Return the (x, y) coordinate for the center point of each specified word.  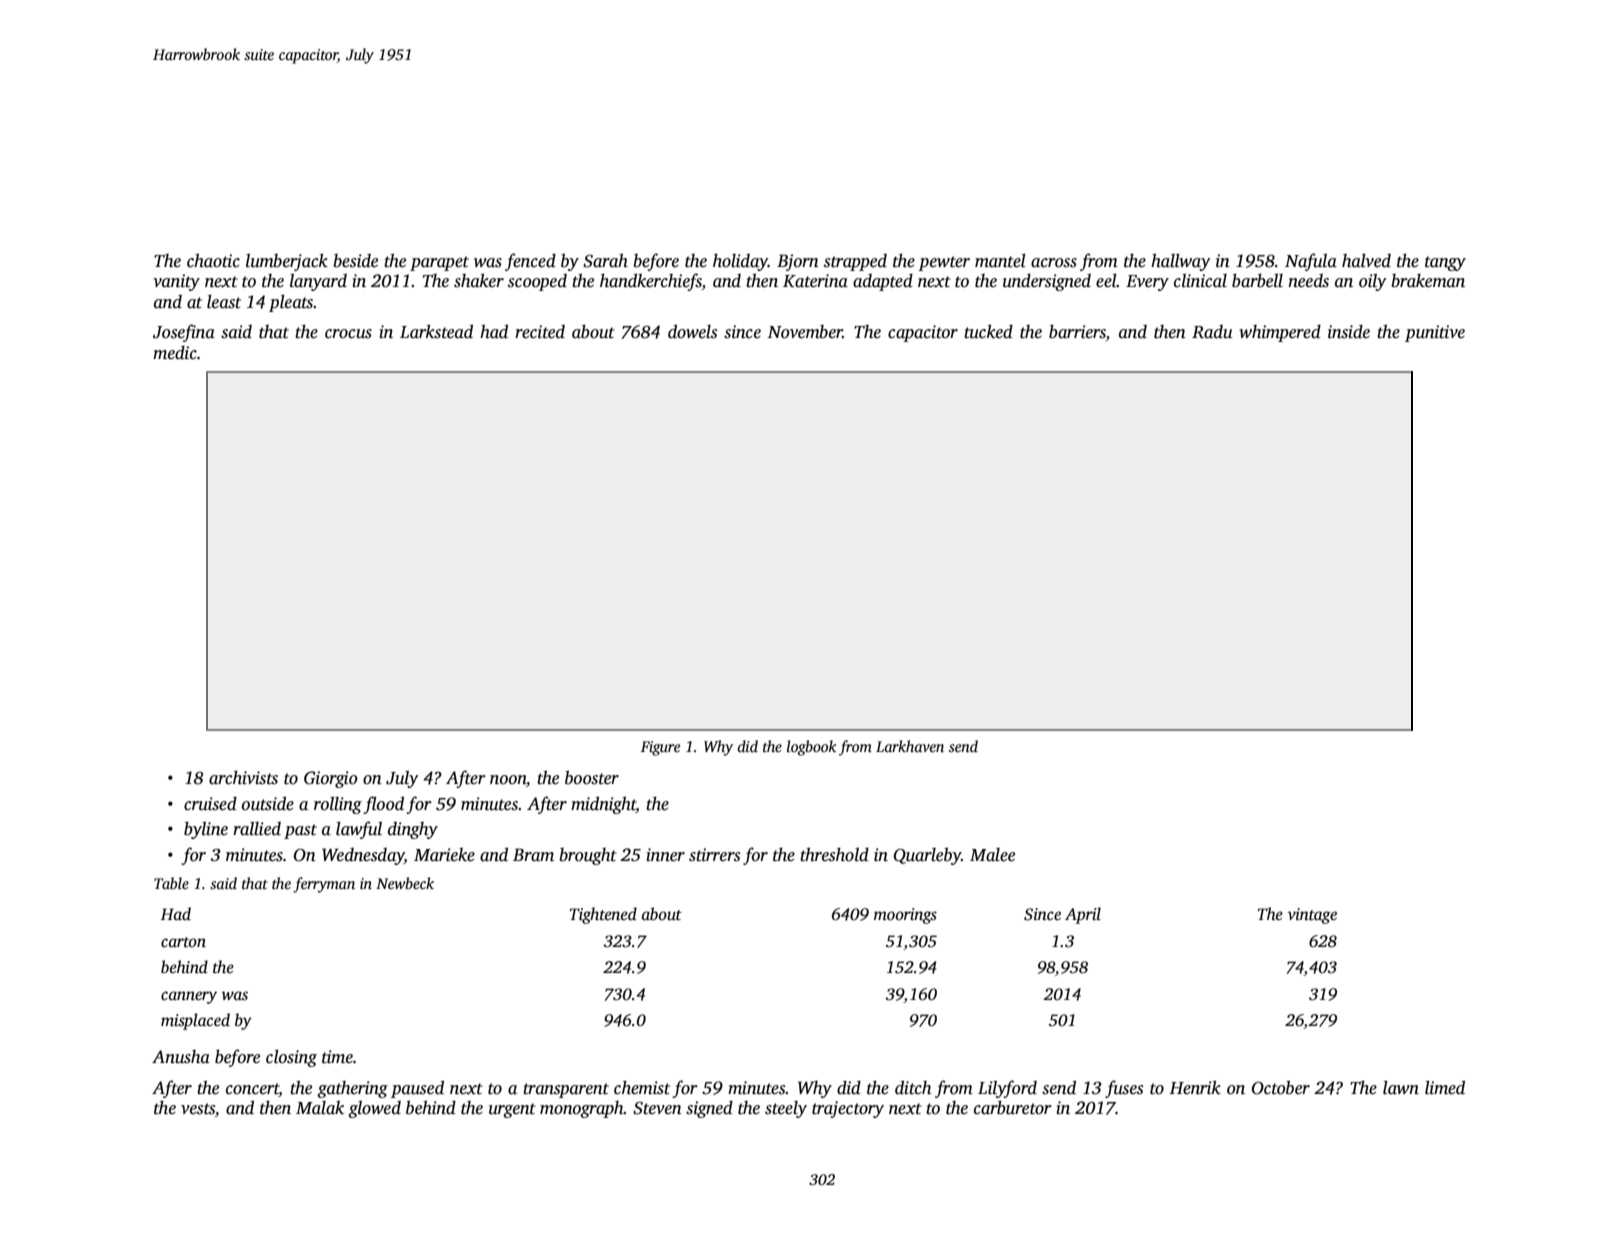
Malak (320, 1108)
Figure (660, 748)
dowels (692, 331)
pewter (944, 263)
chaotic (213, 260)
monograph (582, 1109)
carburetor (1013, 1107)
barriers (1077, 332)
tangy (1445, 263)
